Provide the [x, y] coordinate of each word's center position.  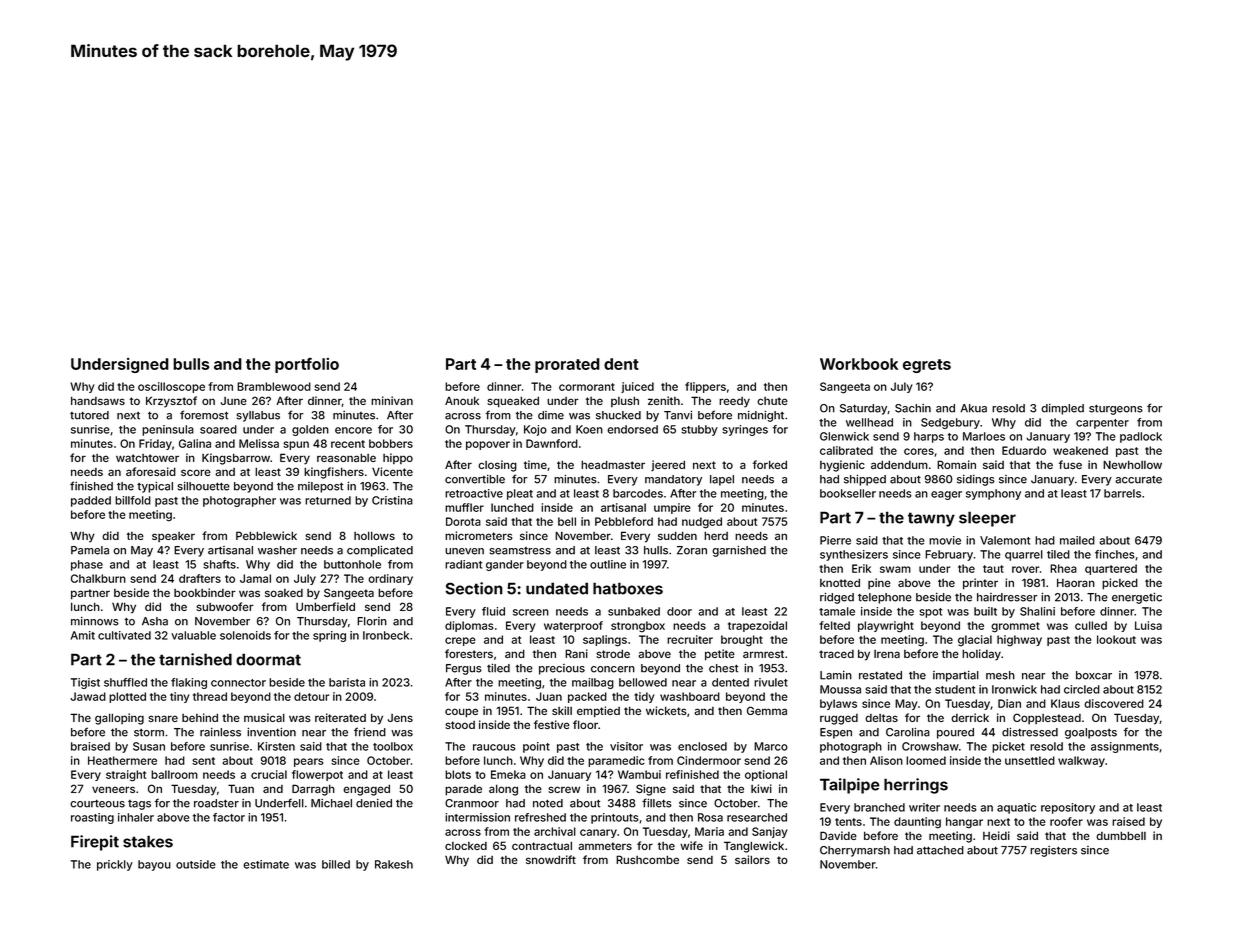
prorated [567, 365]
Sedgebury [950, 423]
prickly [115, 865]
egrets [927, 366]
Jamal [255, 578]
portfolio [307, 365]
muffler [464, 507]
